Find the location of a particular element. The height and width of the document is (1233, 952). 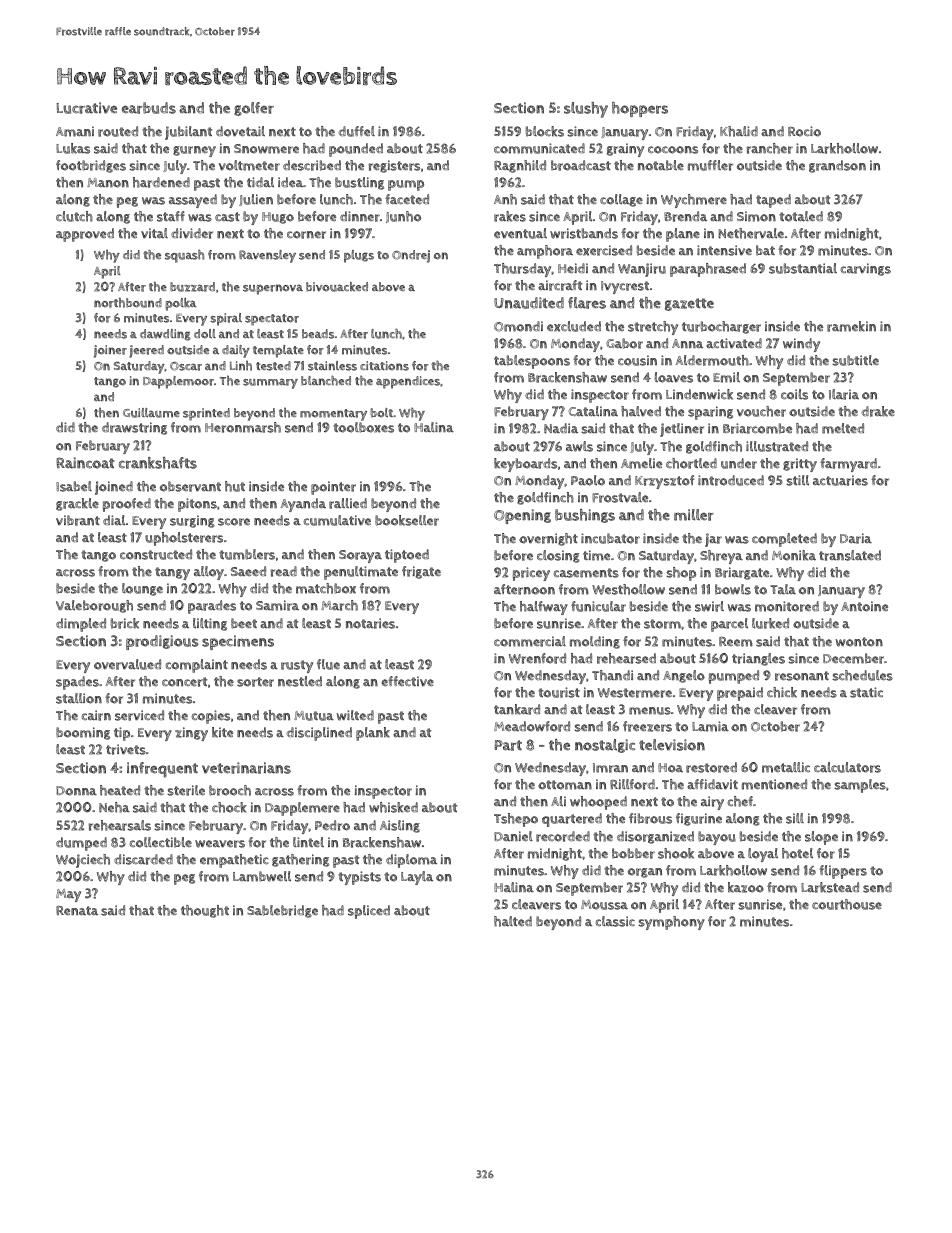

dimpled is located at coordinates (81, 625).
